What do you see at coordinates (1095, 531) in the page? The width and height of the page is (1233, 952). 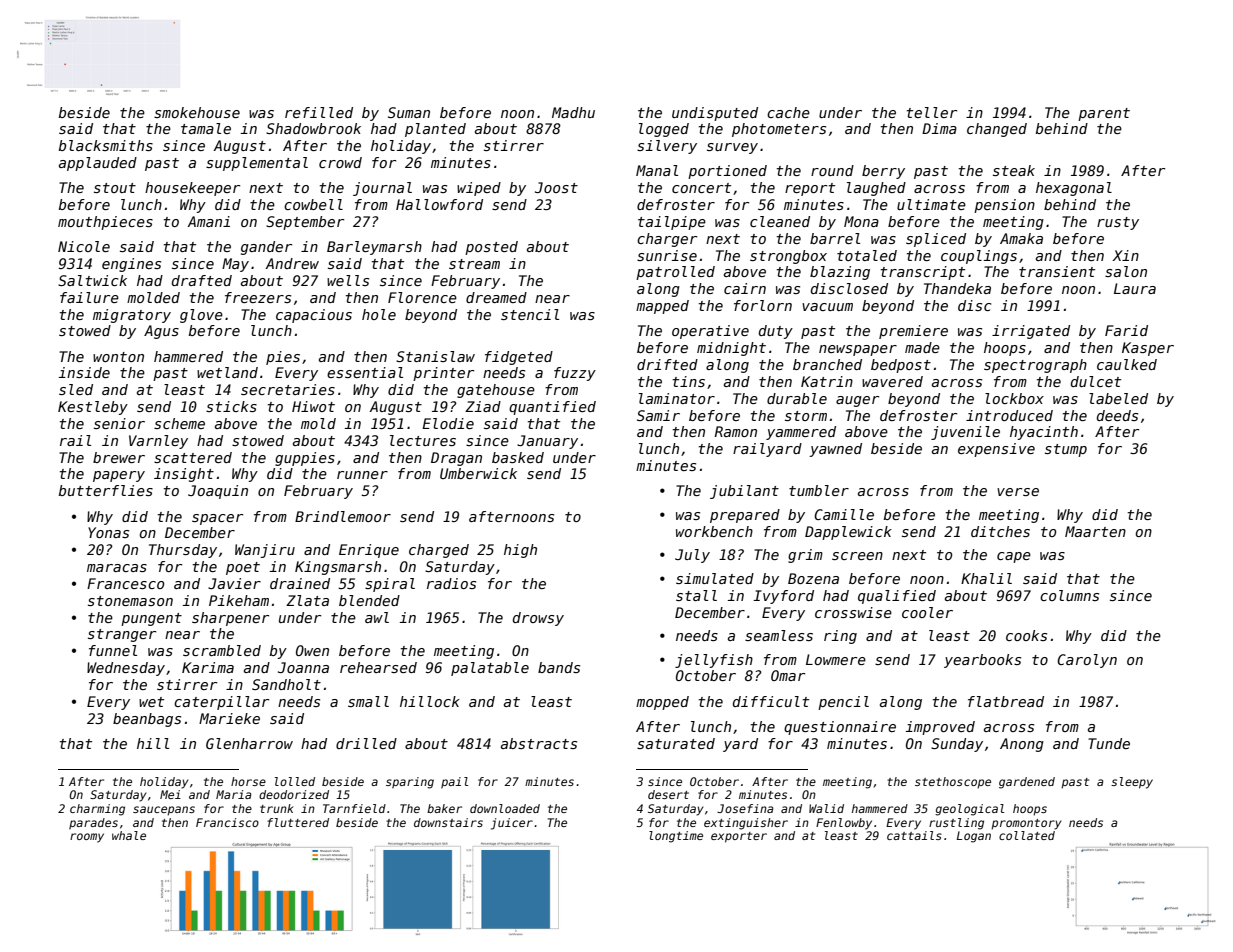 I see `Maarten` at bounding box center [1095, 531].
